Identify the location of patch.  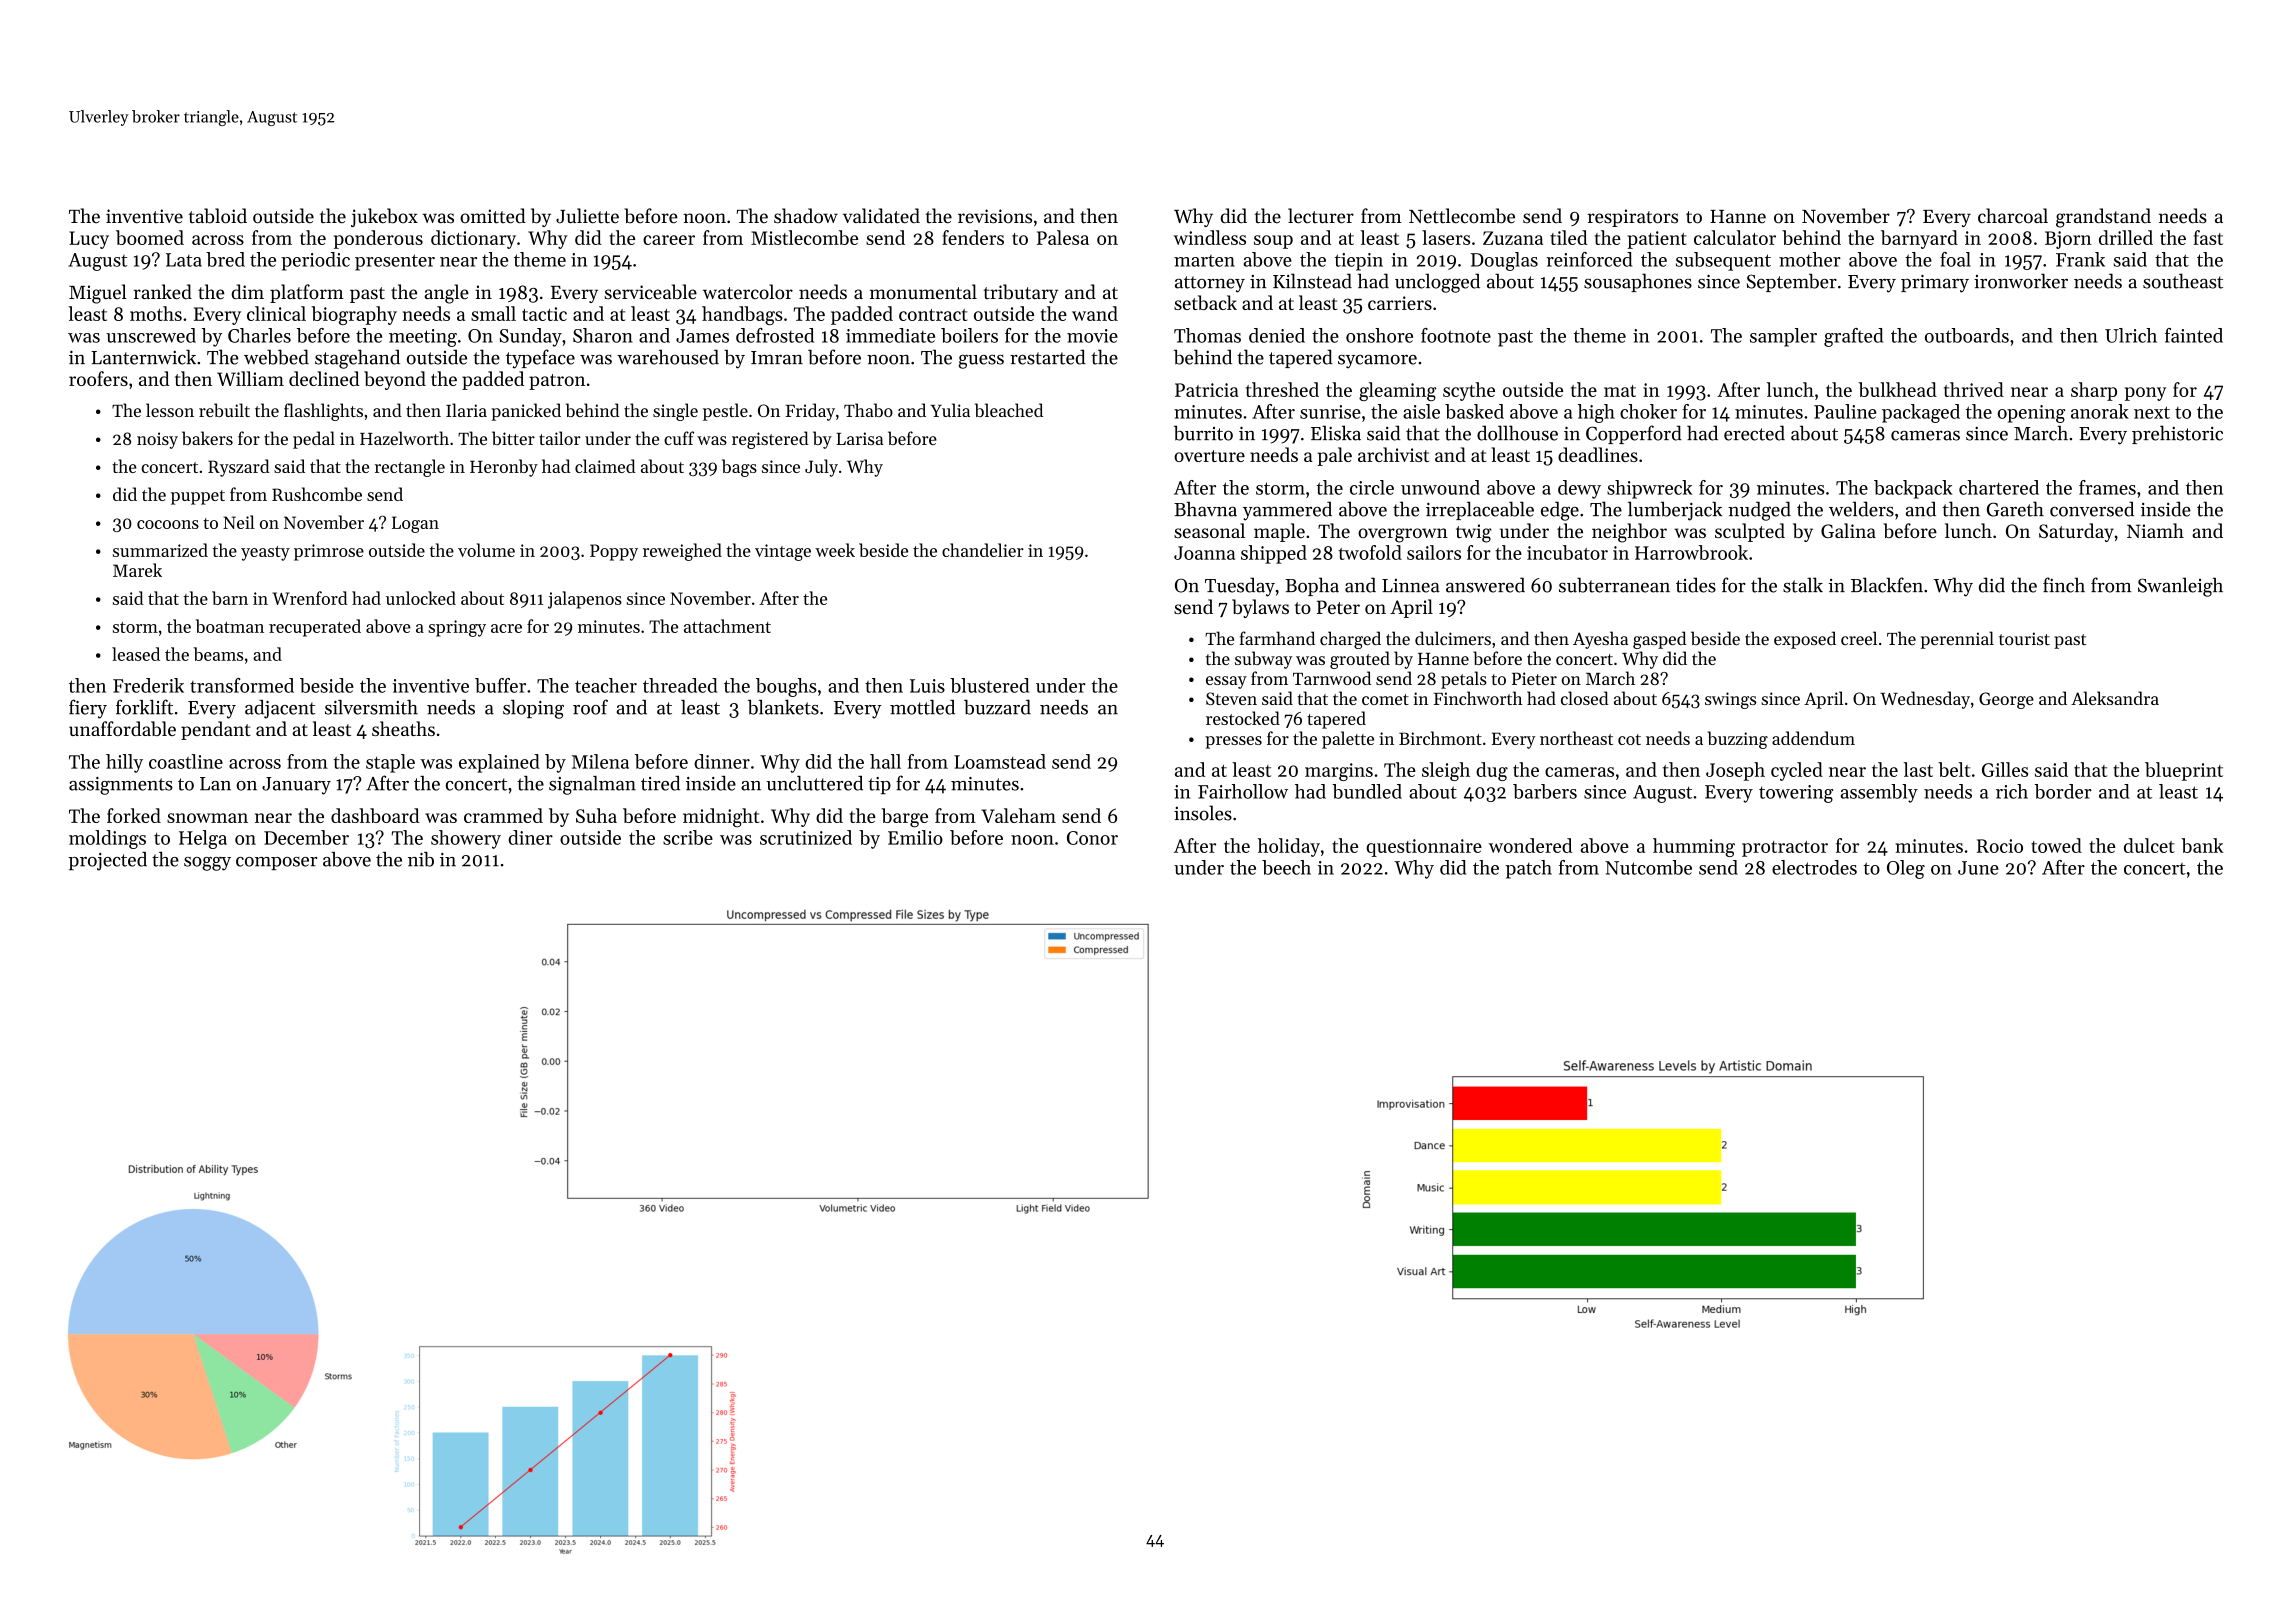
(1528, 869).
